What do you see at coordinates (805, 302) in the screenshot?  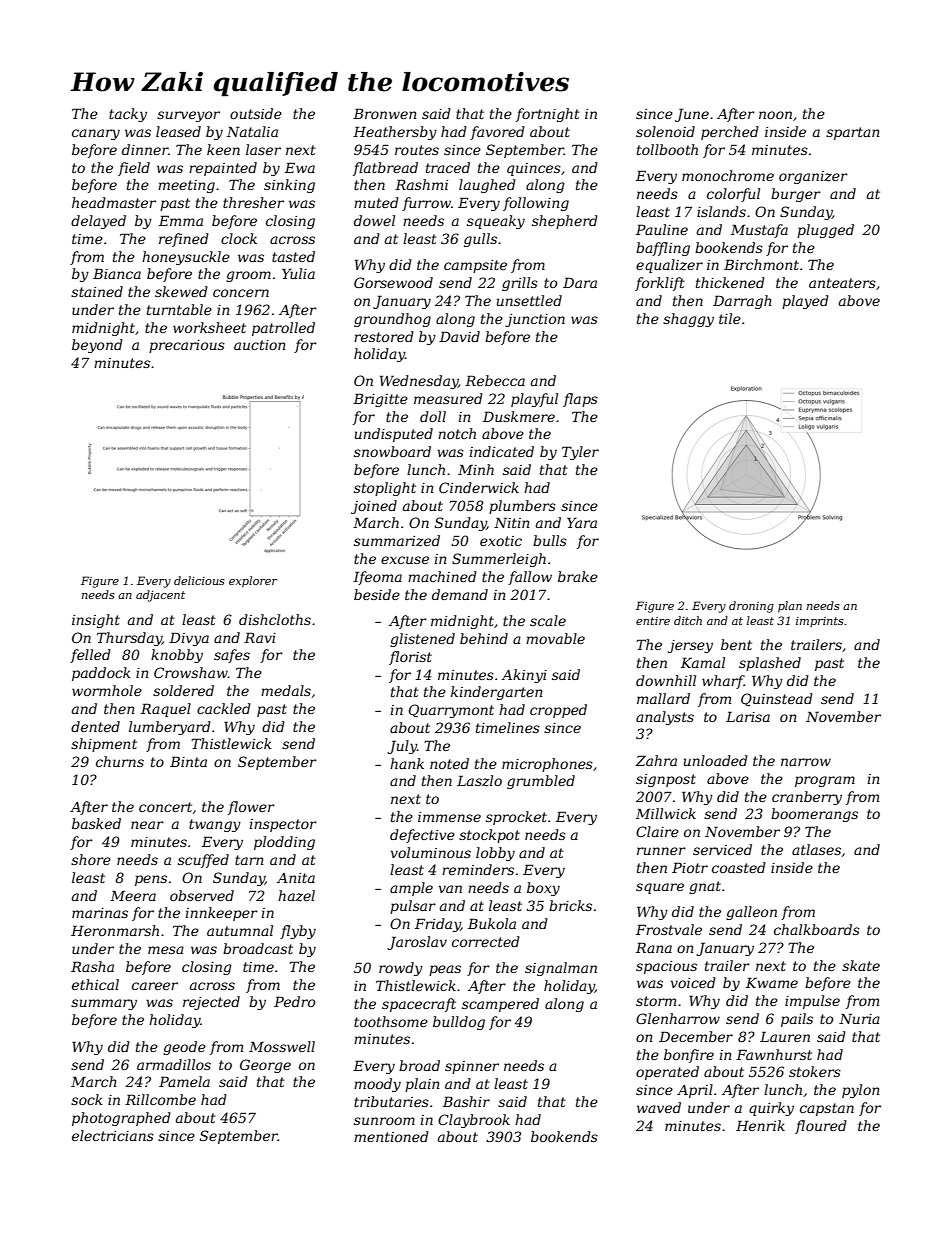 I see `played` at bounding box center [805, 302].
